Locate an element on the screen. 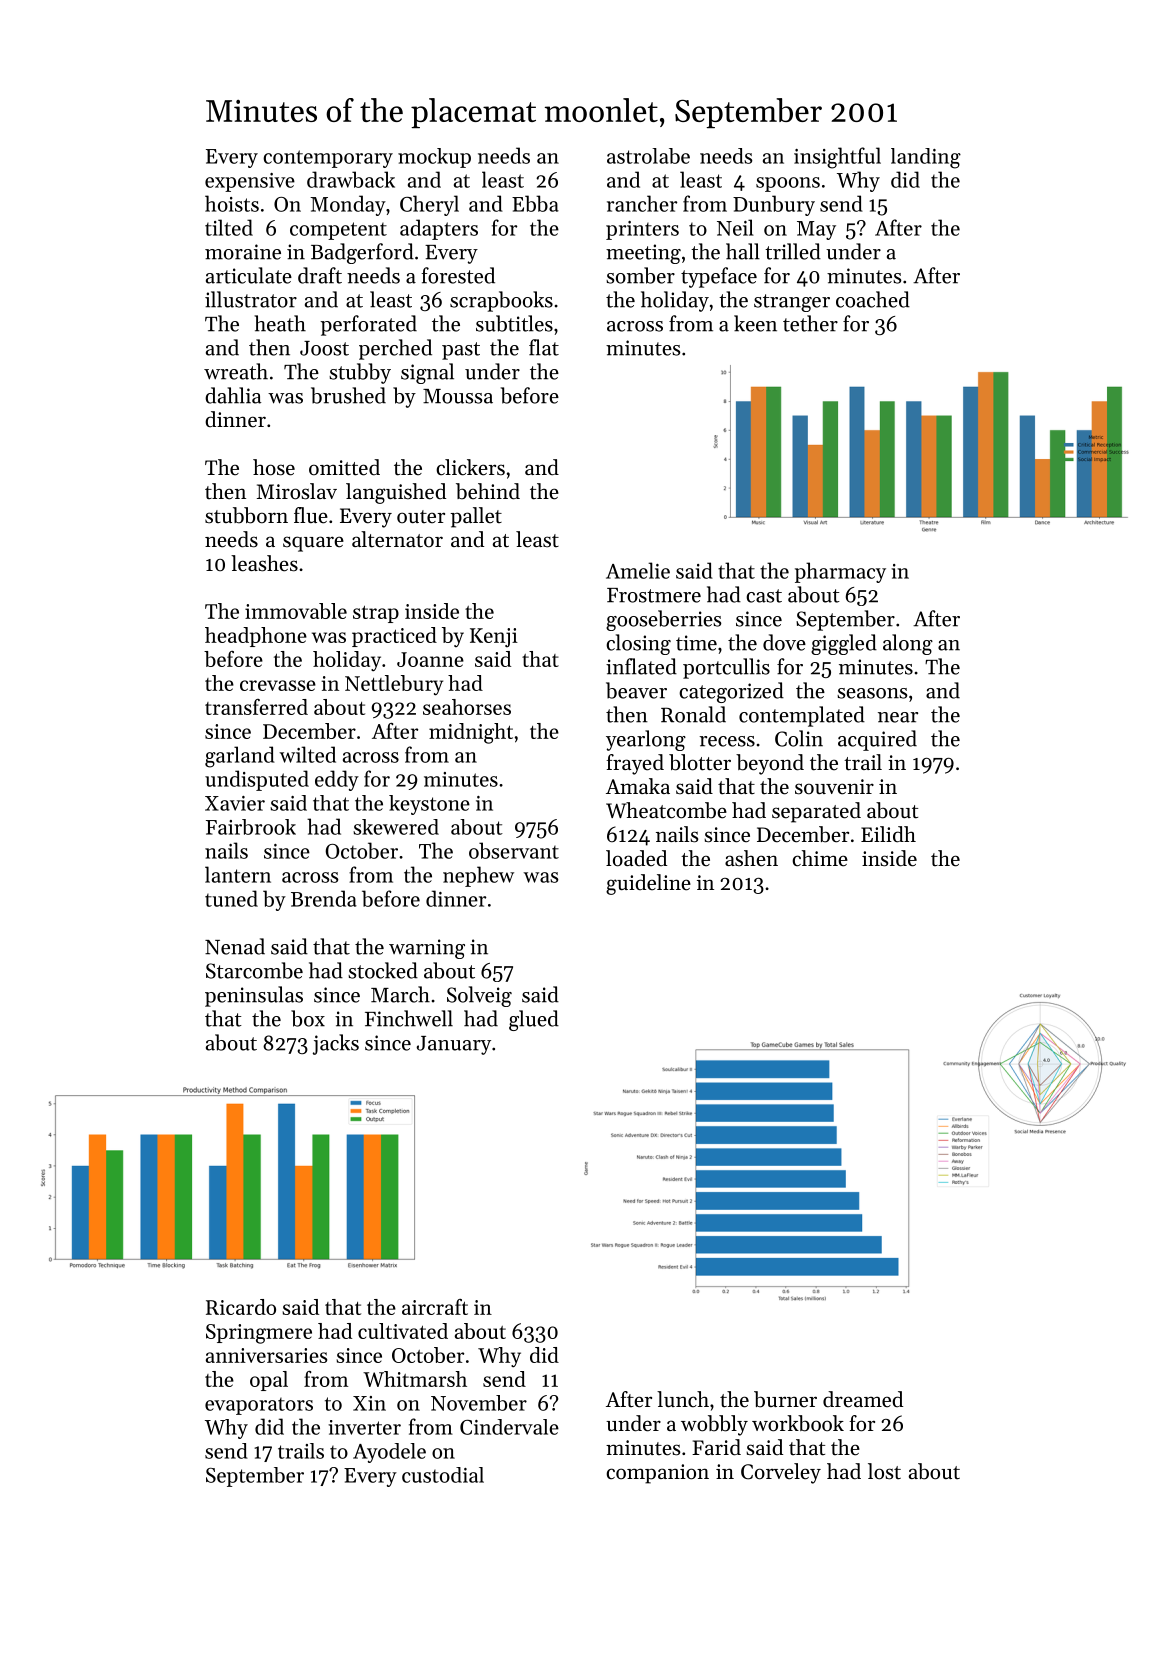 This screenshot has height=1654, width=1165. contemporary is located at coordinates (328, 159).
